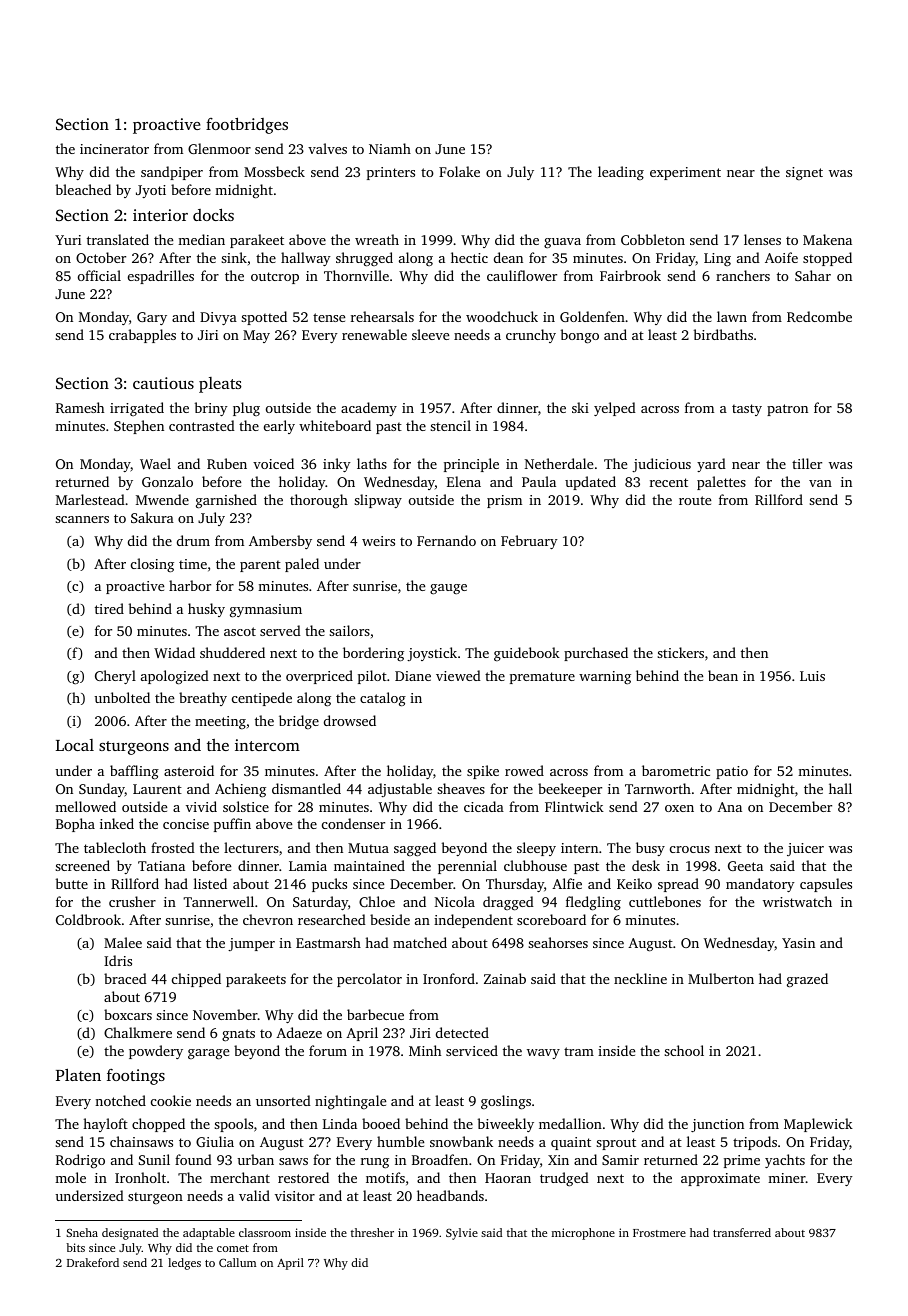 This image has height=1316, width=908. Describe the element at coordinates (99, 275) in the image. I see `official` at that location.
